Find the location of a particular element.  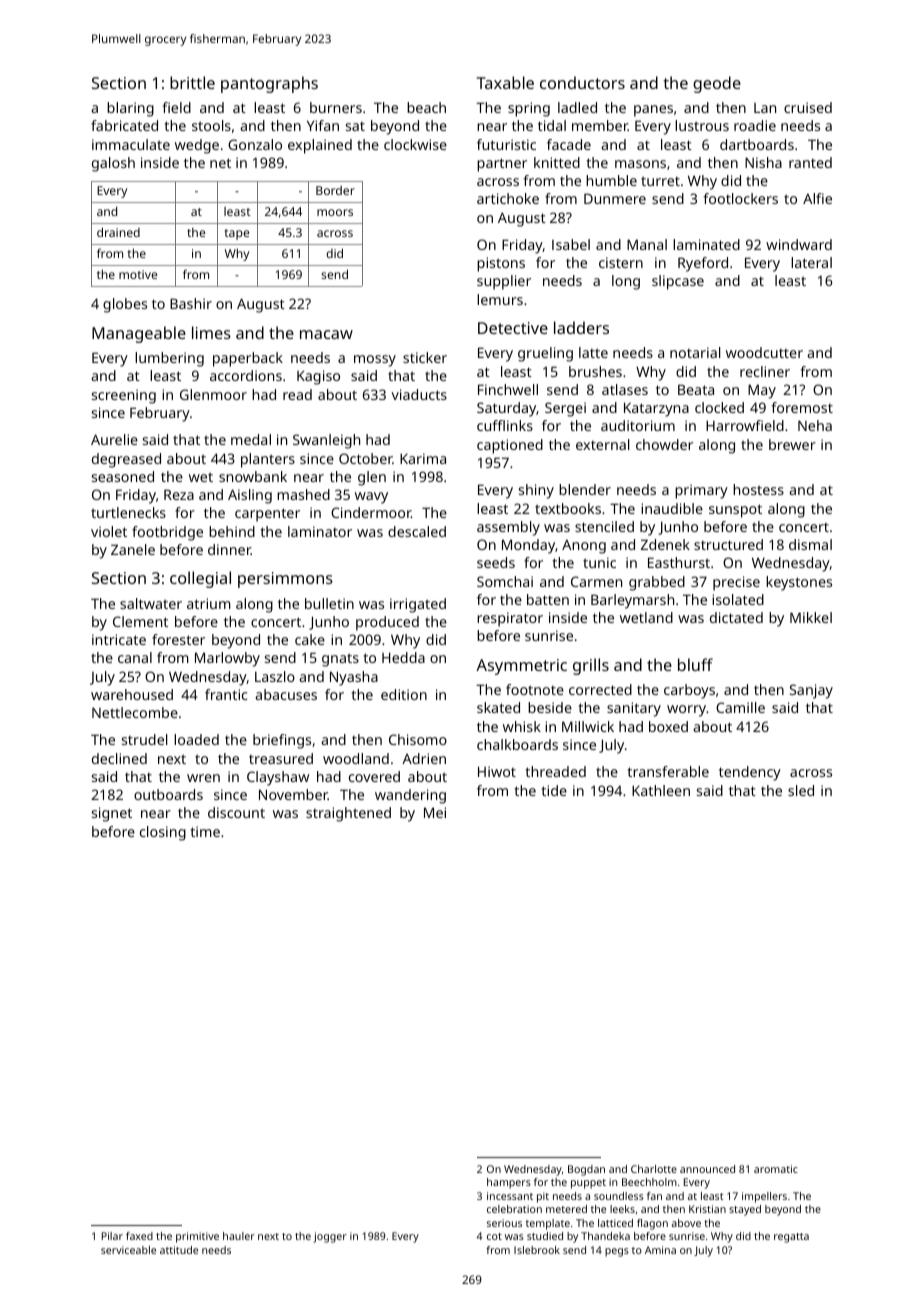

fabricated is located at coordinates (124, 125).
